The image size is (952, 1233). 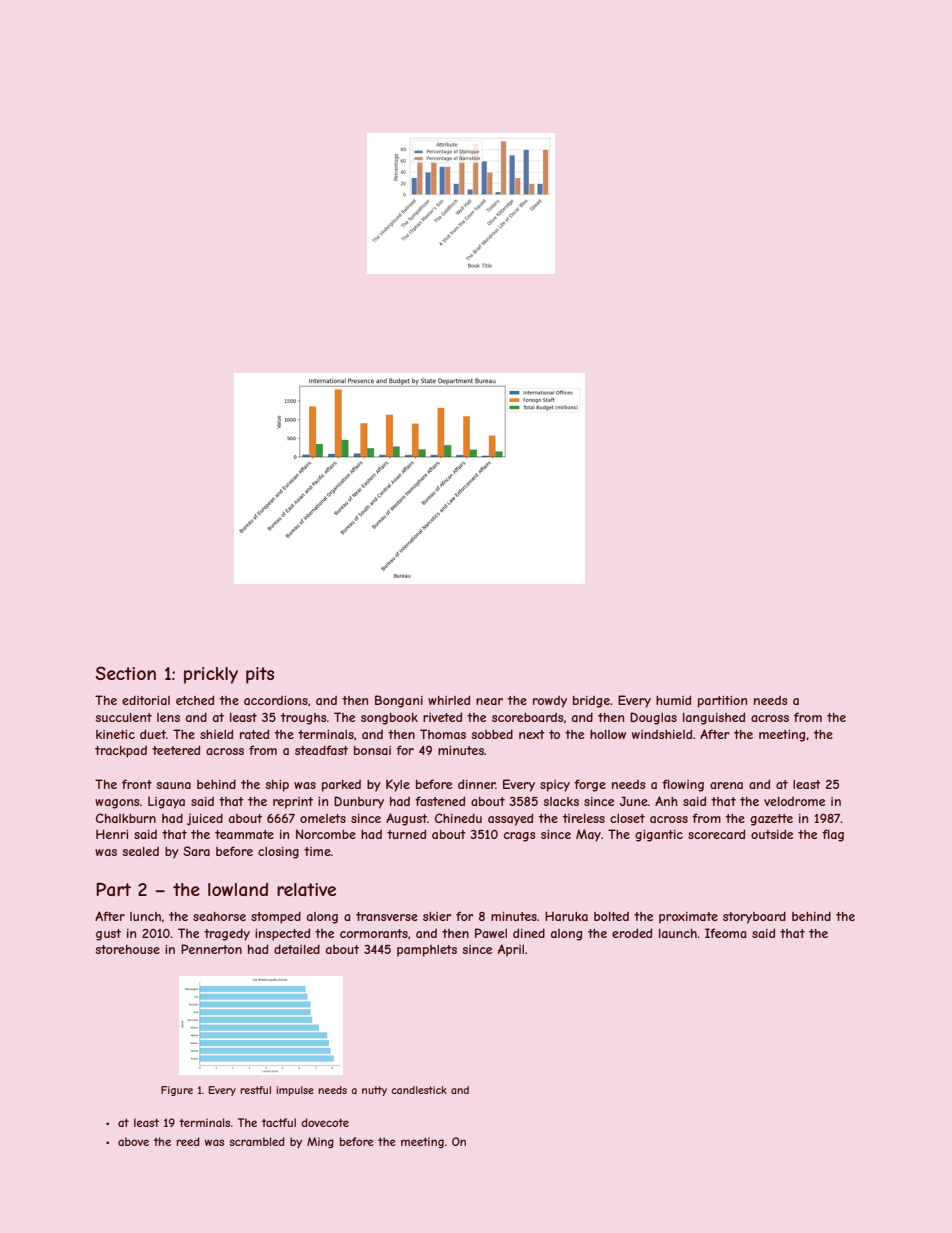 I want to click on flowing, so click(x=683, y=785).
